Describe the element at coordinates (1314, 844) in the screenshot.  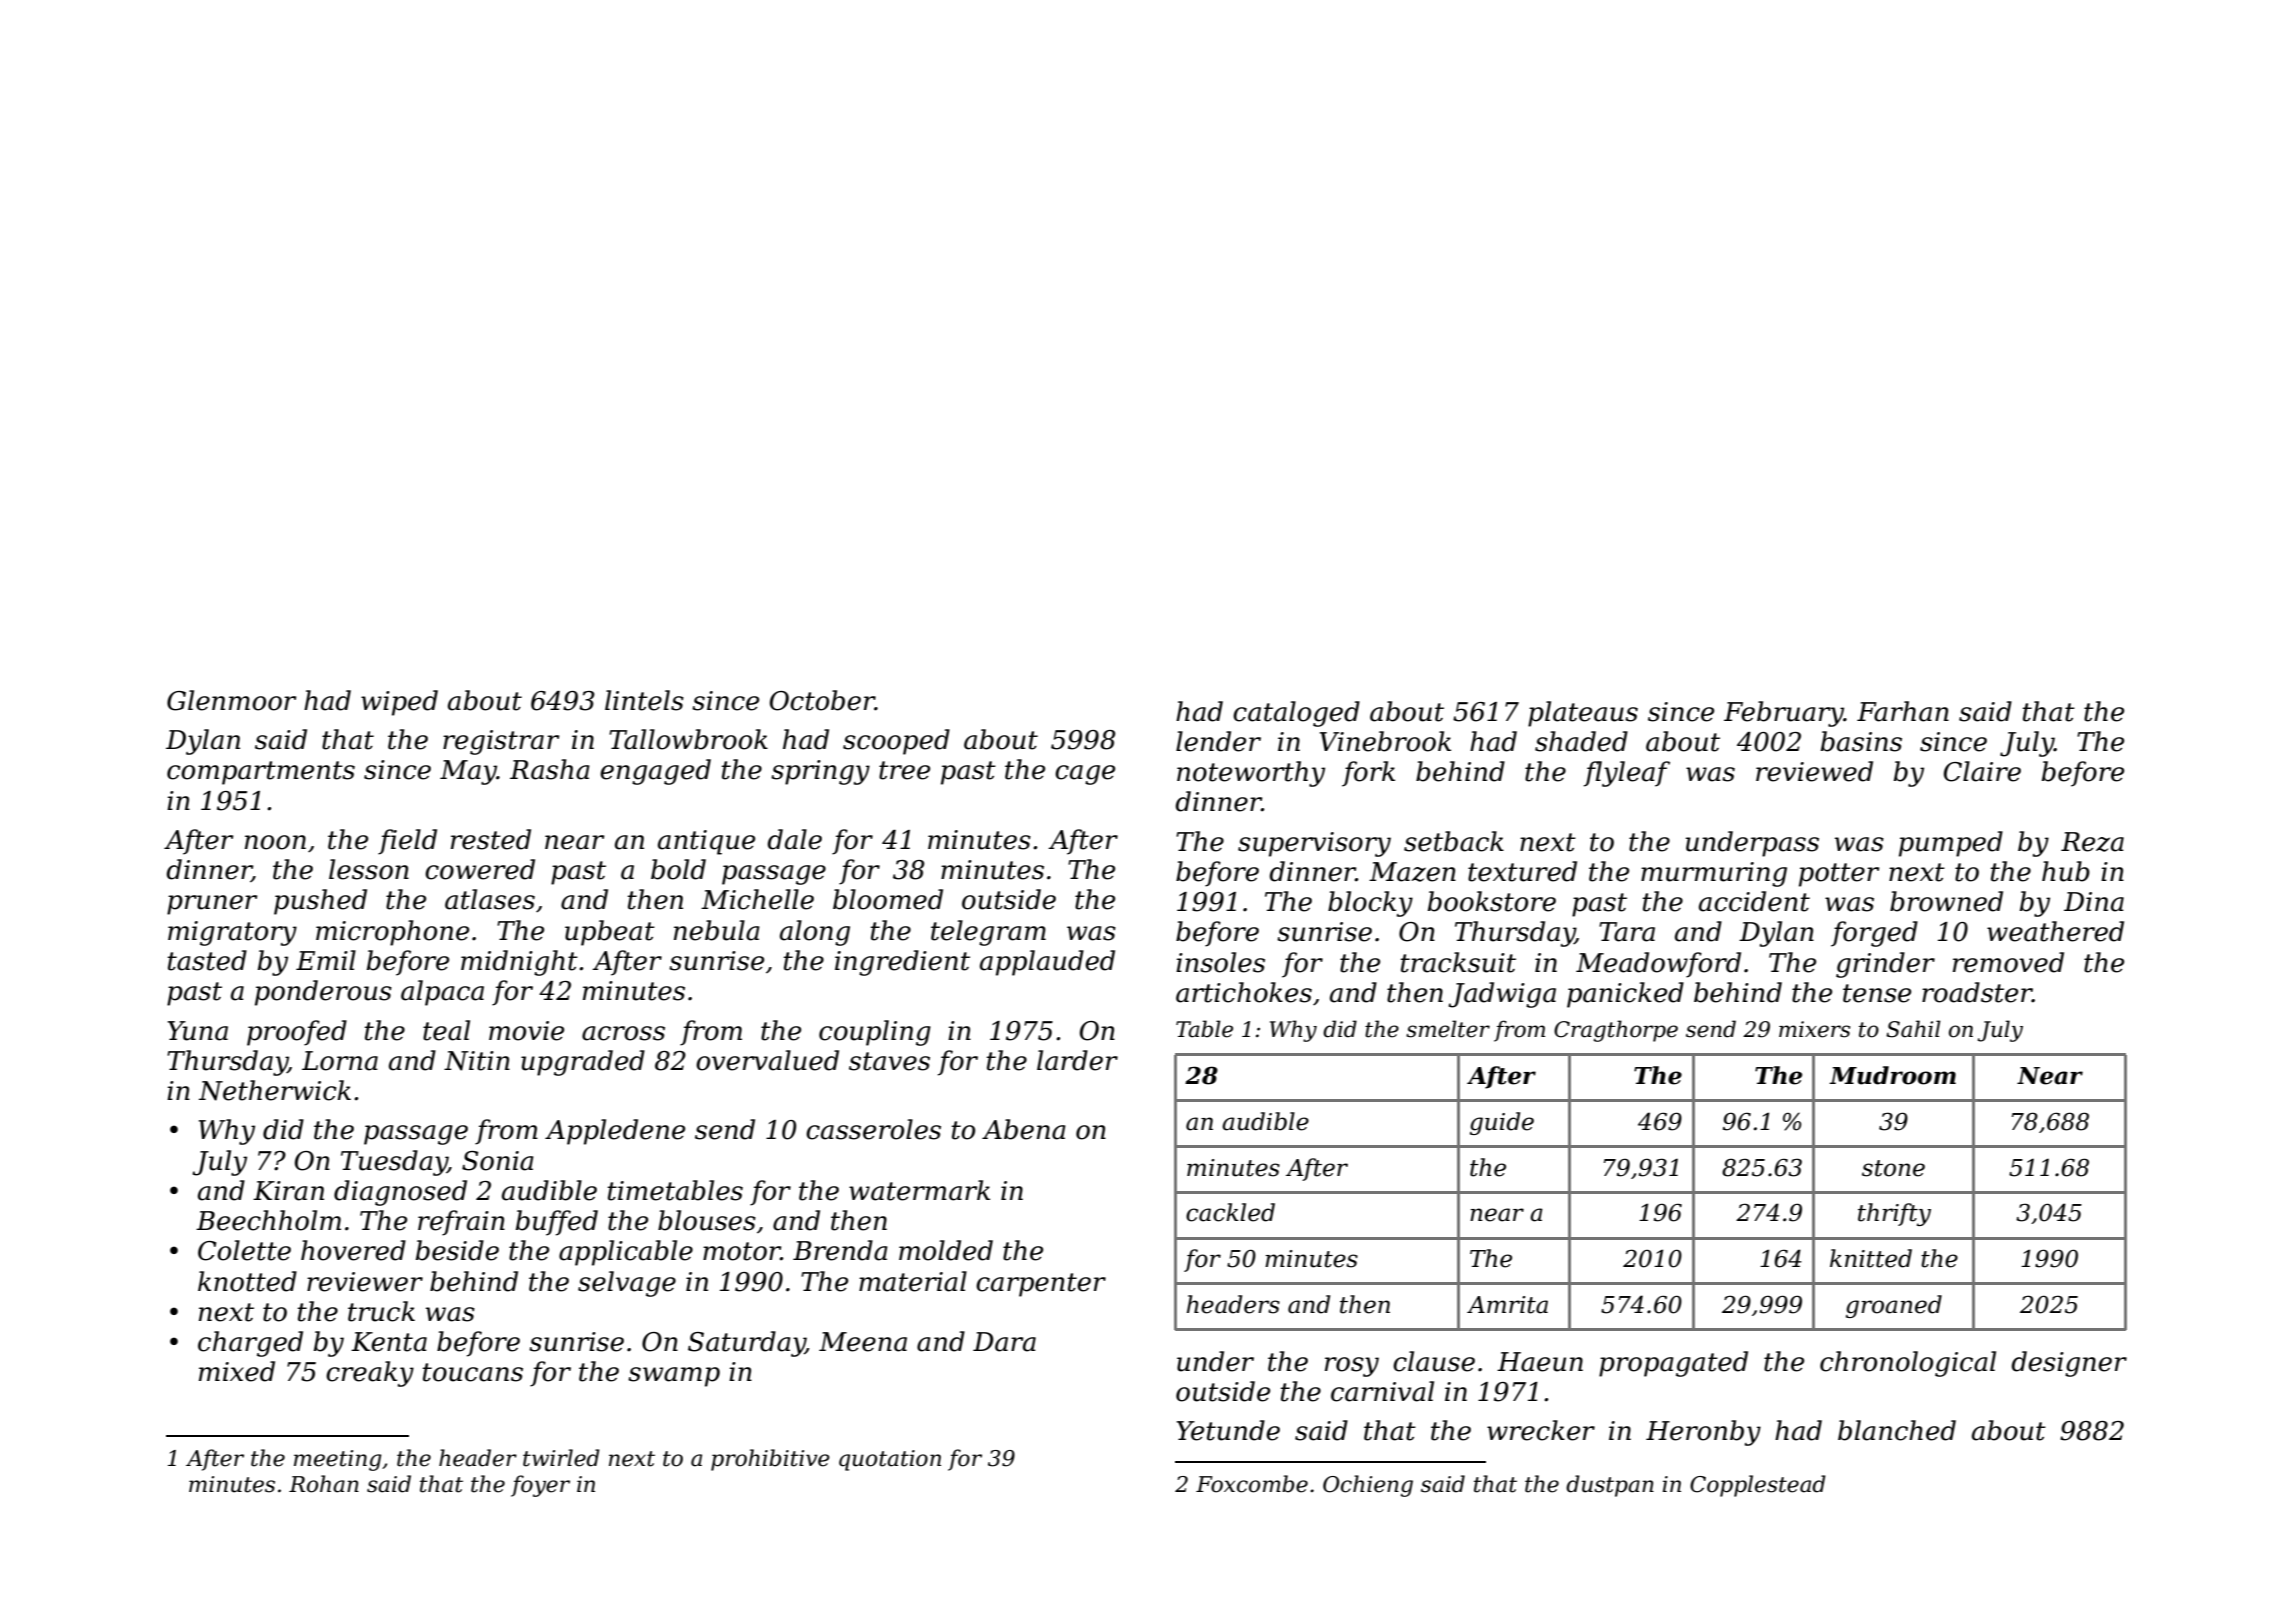
I see `supervisory` at that location.
